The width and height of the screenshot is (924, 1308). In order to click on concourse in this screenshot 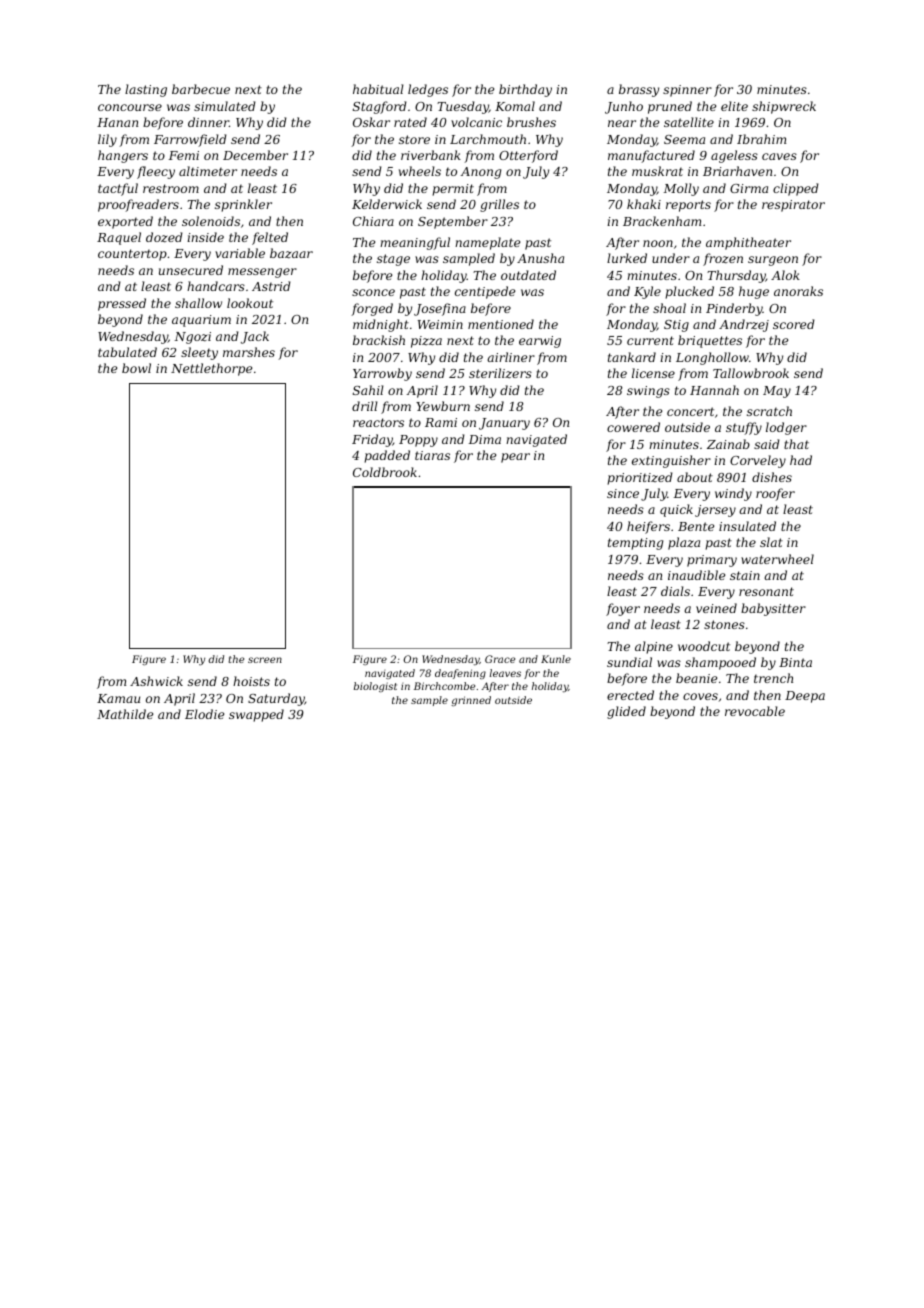, I will do `click(130, 107)`.
